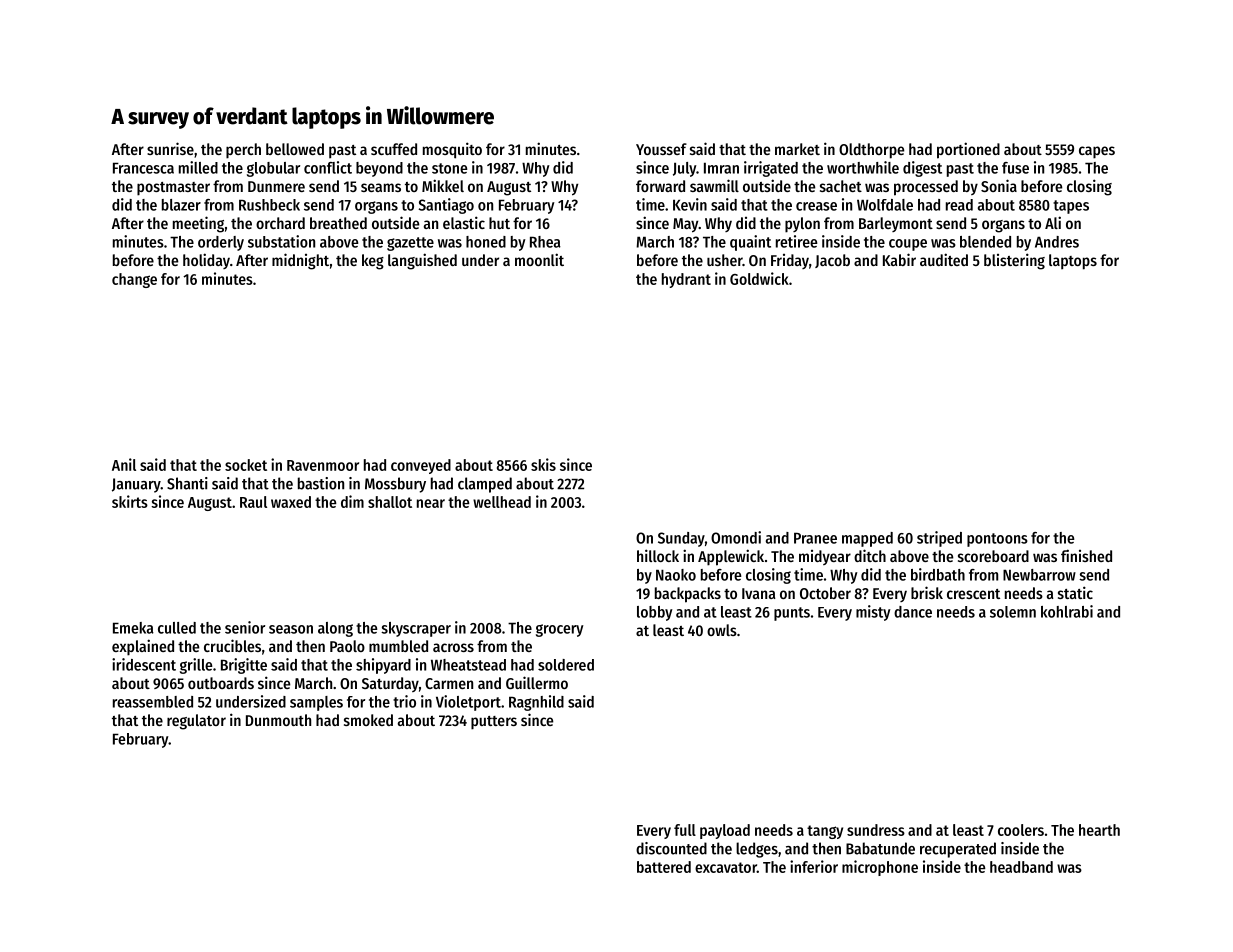 The width and height of the screenshot is (1233, 952). I want to click on solemn, so click(1013, 612).
